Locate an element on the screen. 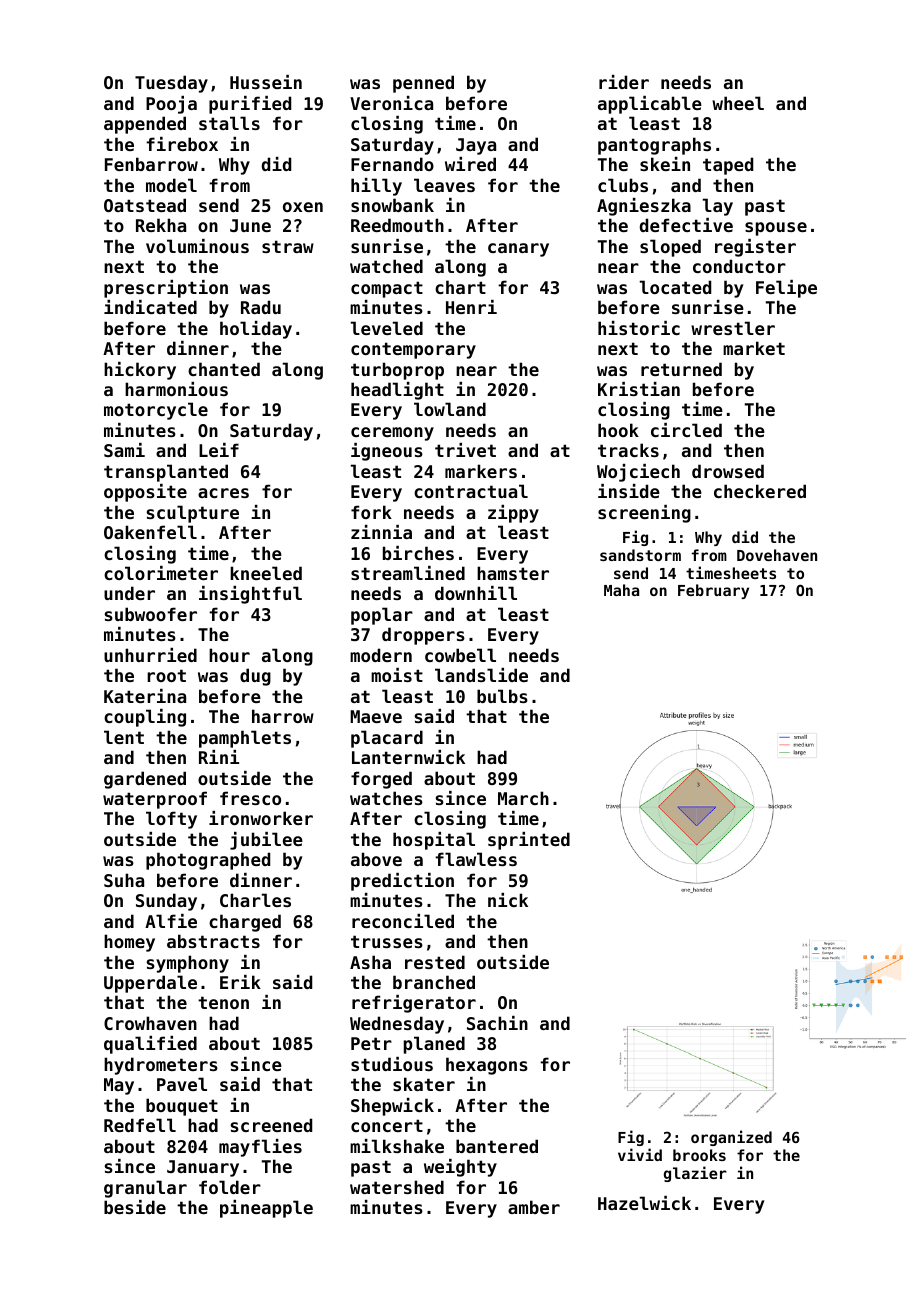 This screenshot has width=924, height=1308. stalls is located at coordinates (229, 123).
